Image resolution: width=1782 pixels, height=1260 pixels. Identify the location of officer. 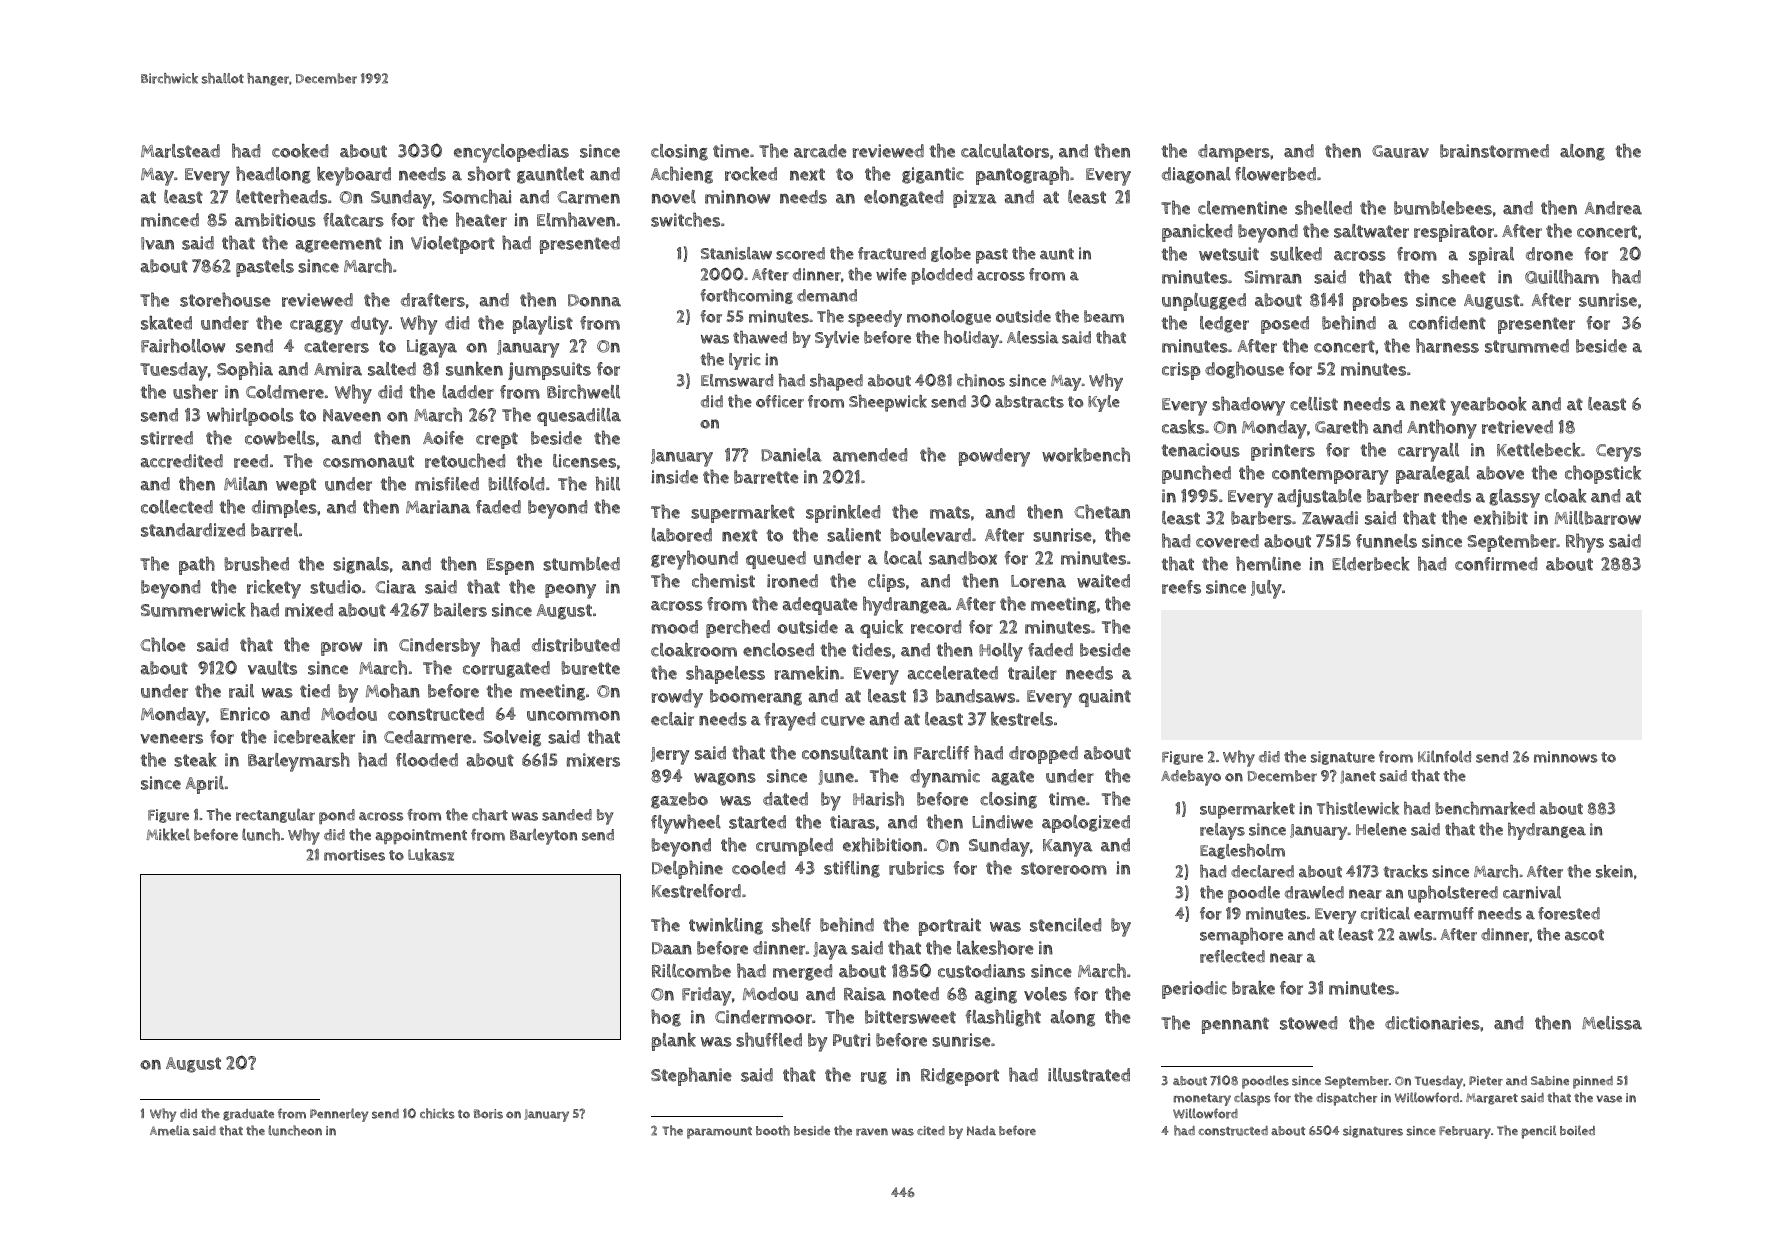
(780, 401).
